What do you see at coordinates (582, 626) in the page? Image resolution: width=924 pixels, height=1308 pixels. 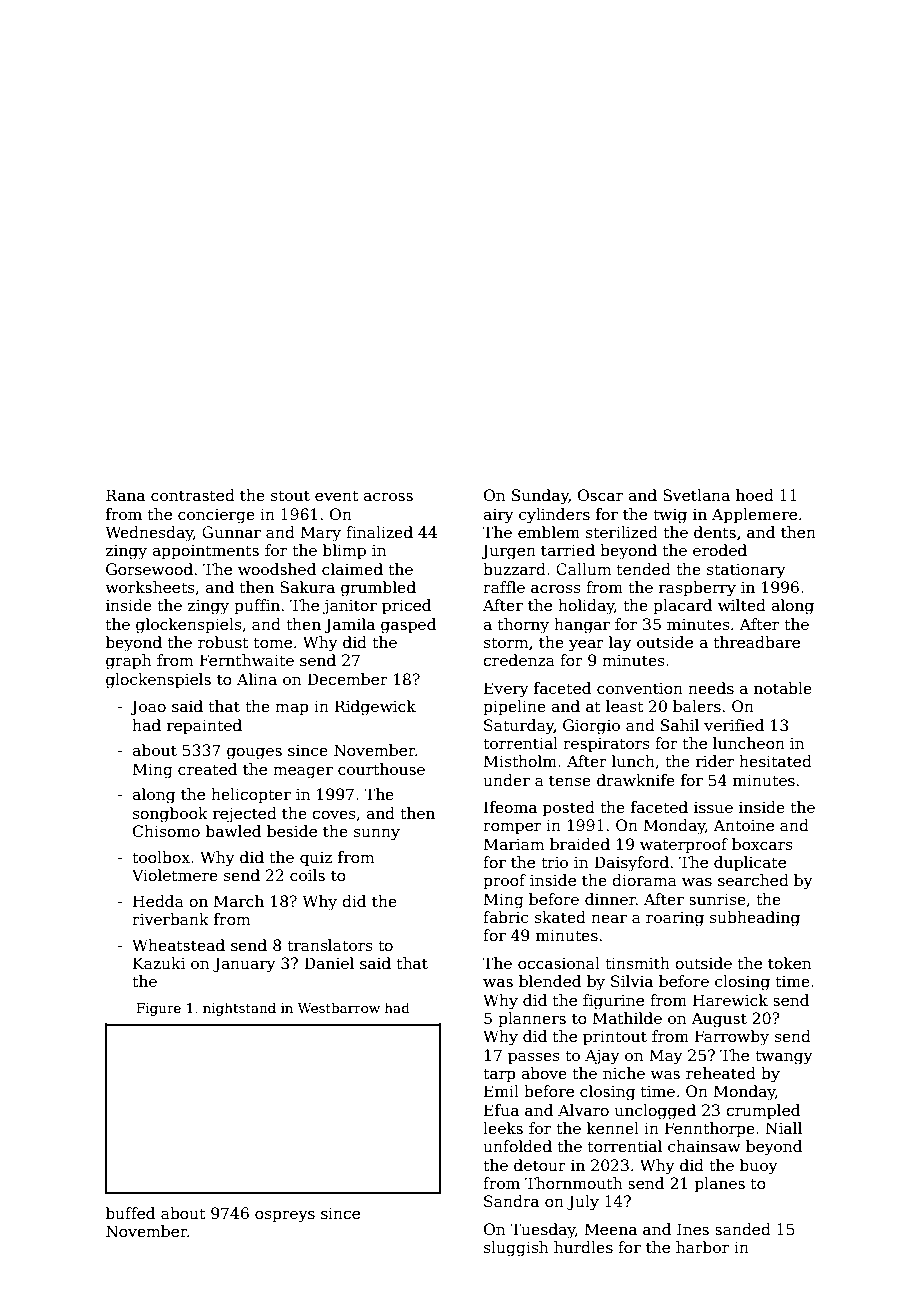 I see `hangar` at bounding box center [582, 626].
